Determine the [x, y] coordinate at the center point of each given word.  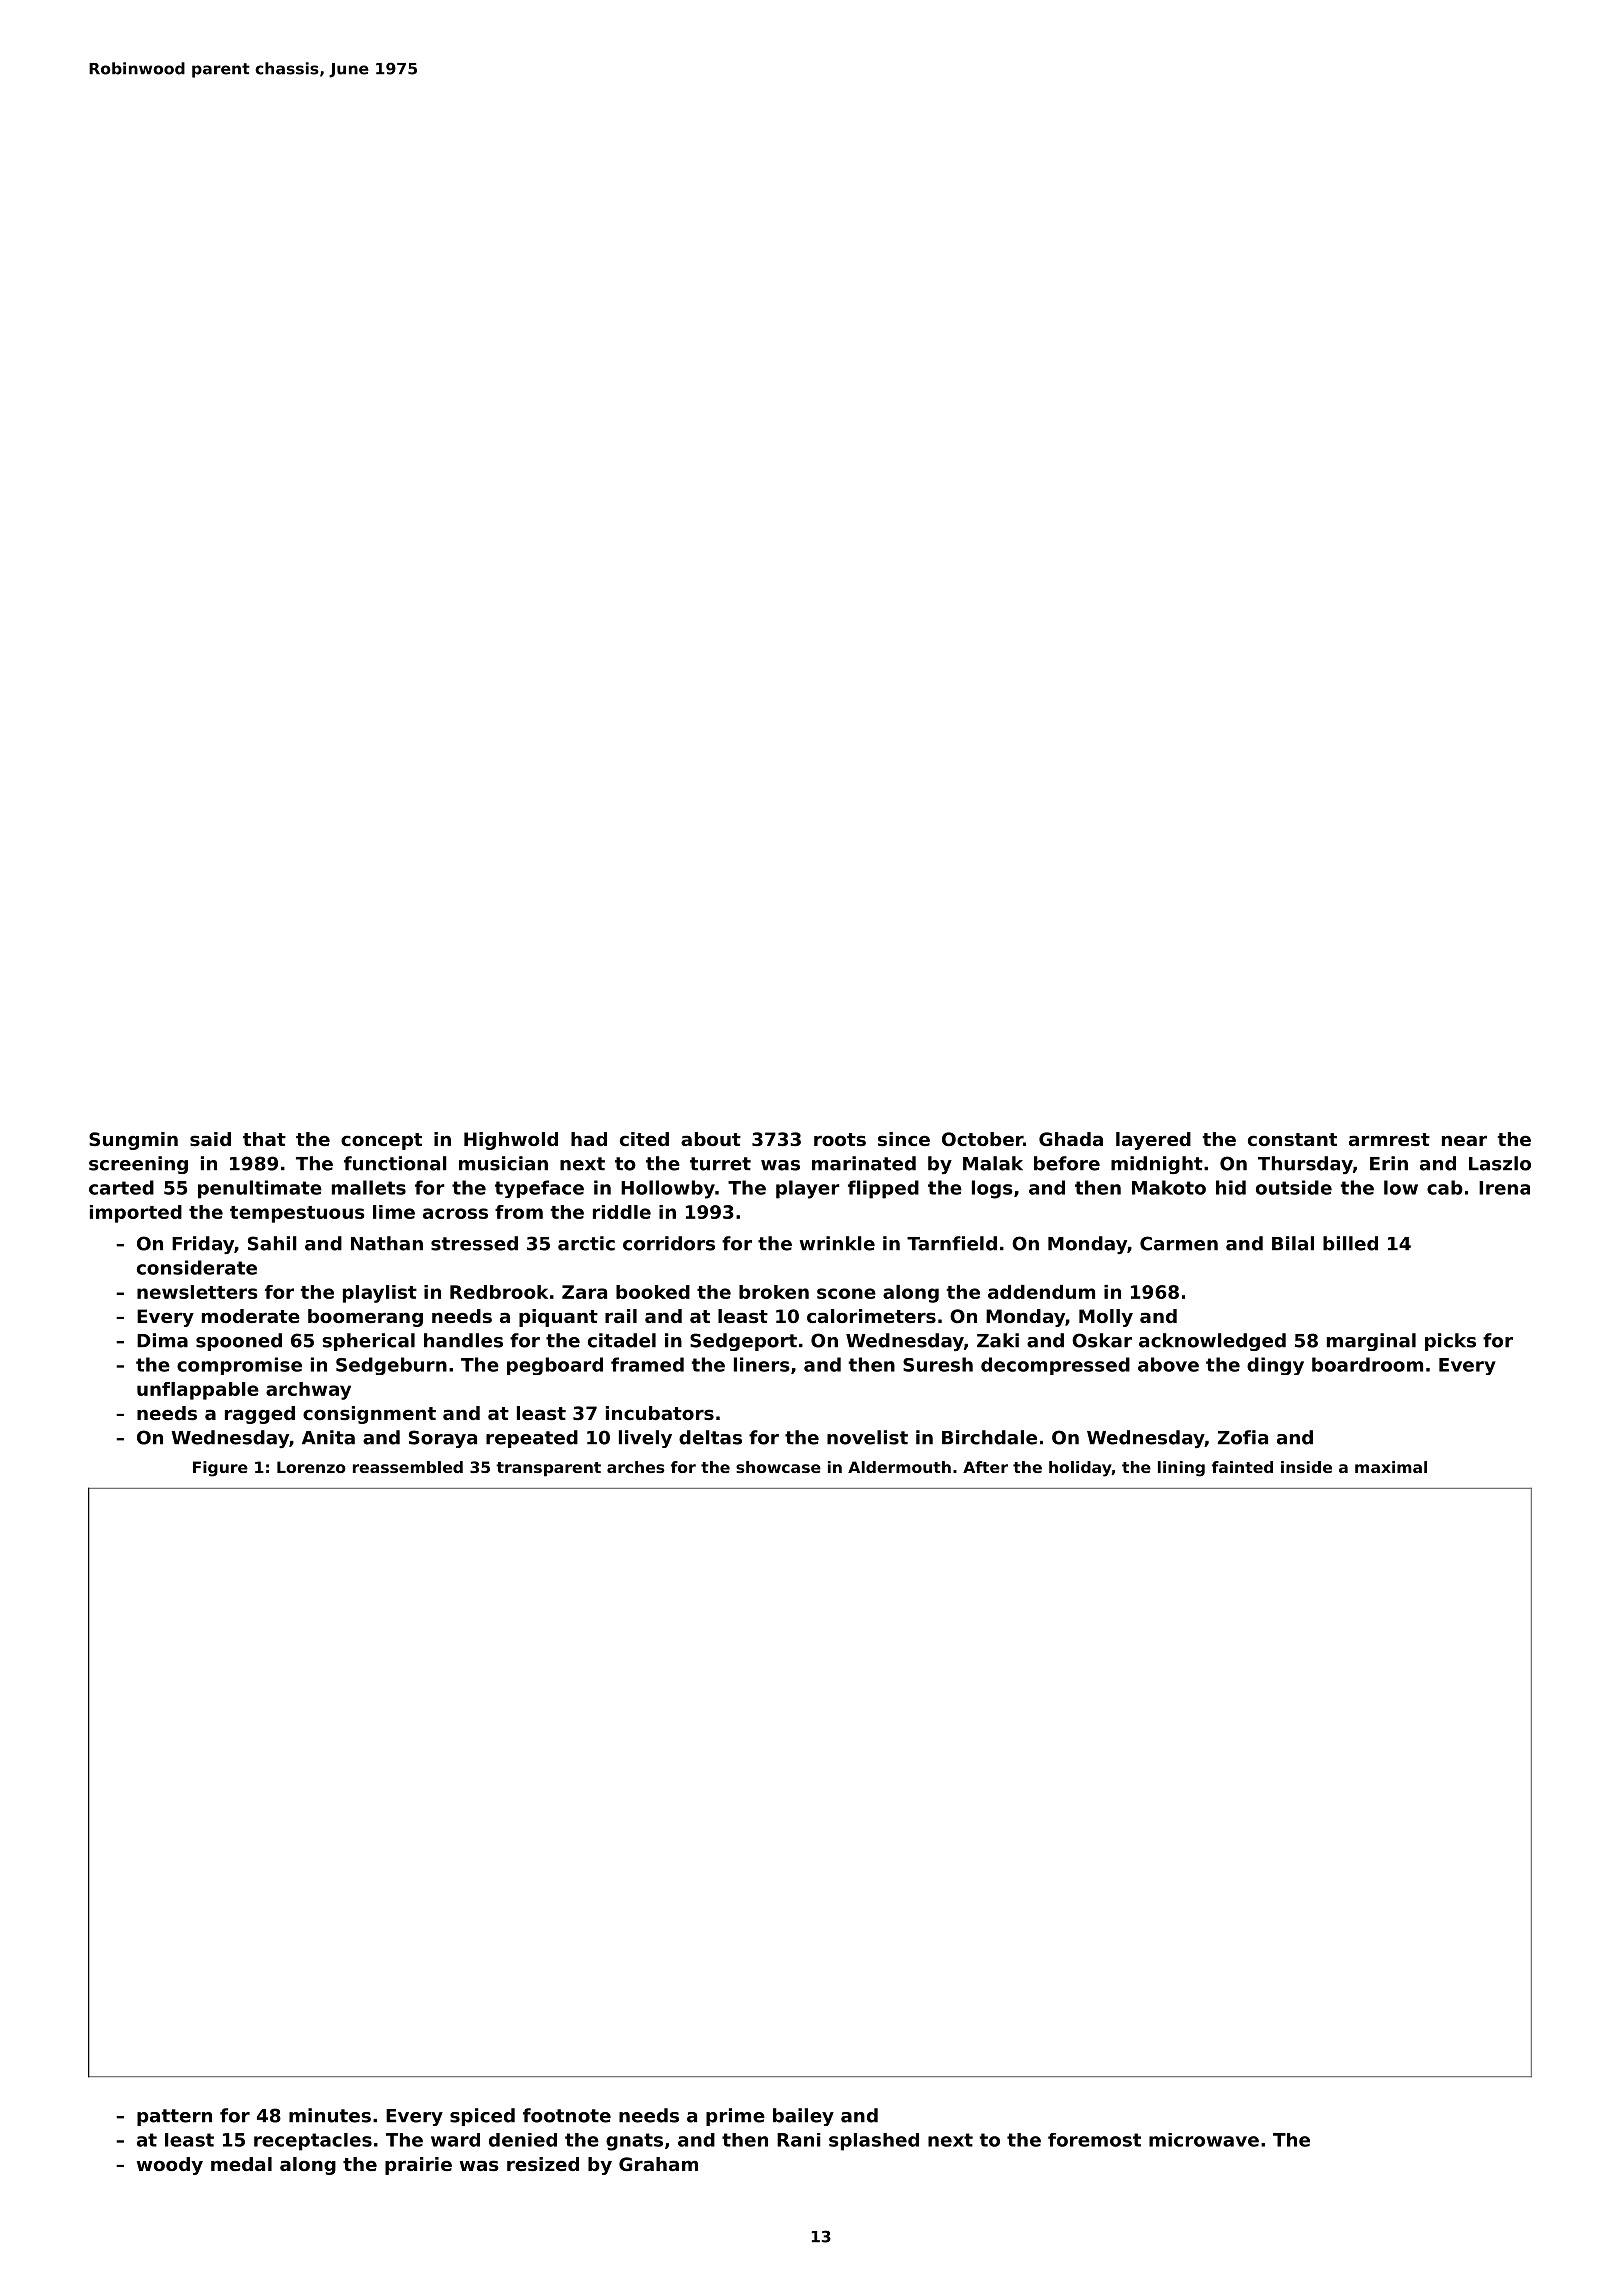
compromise [239, 1366]
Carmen [1179, 1243]
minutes [330, 2115]
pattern [174, 2117]
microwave [1204, 2140]
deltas [710, 1437]
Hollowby [668, 1189]
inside [1306, 1467]
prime [735, 2117]
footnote [567, 2115]
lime [394, 1212]
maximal [1391, 1467]
